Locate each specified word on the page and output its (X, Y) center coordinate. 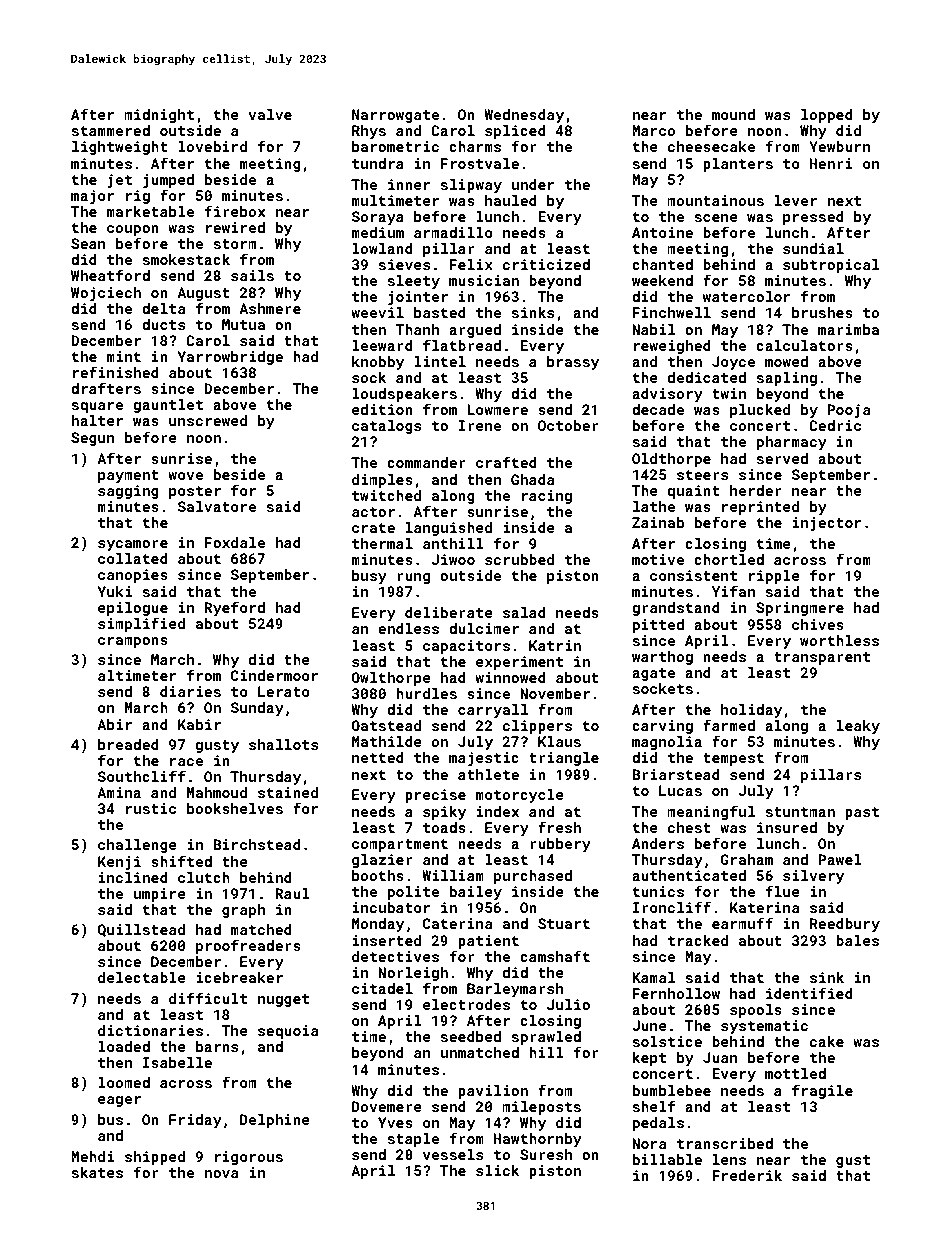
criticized (546, 264)
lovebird (212, 146)
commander (426, 462)
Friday (195, 1121)
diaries (190, 691)
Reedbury (845, 925)
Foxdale (235, 542)
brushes (822, 312)
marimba (848, 329)
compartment (400, 845)
